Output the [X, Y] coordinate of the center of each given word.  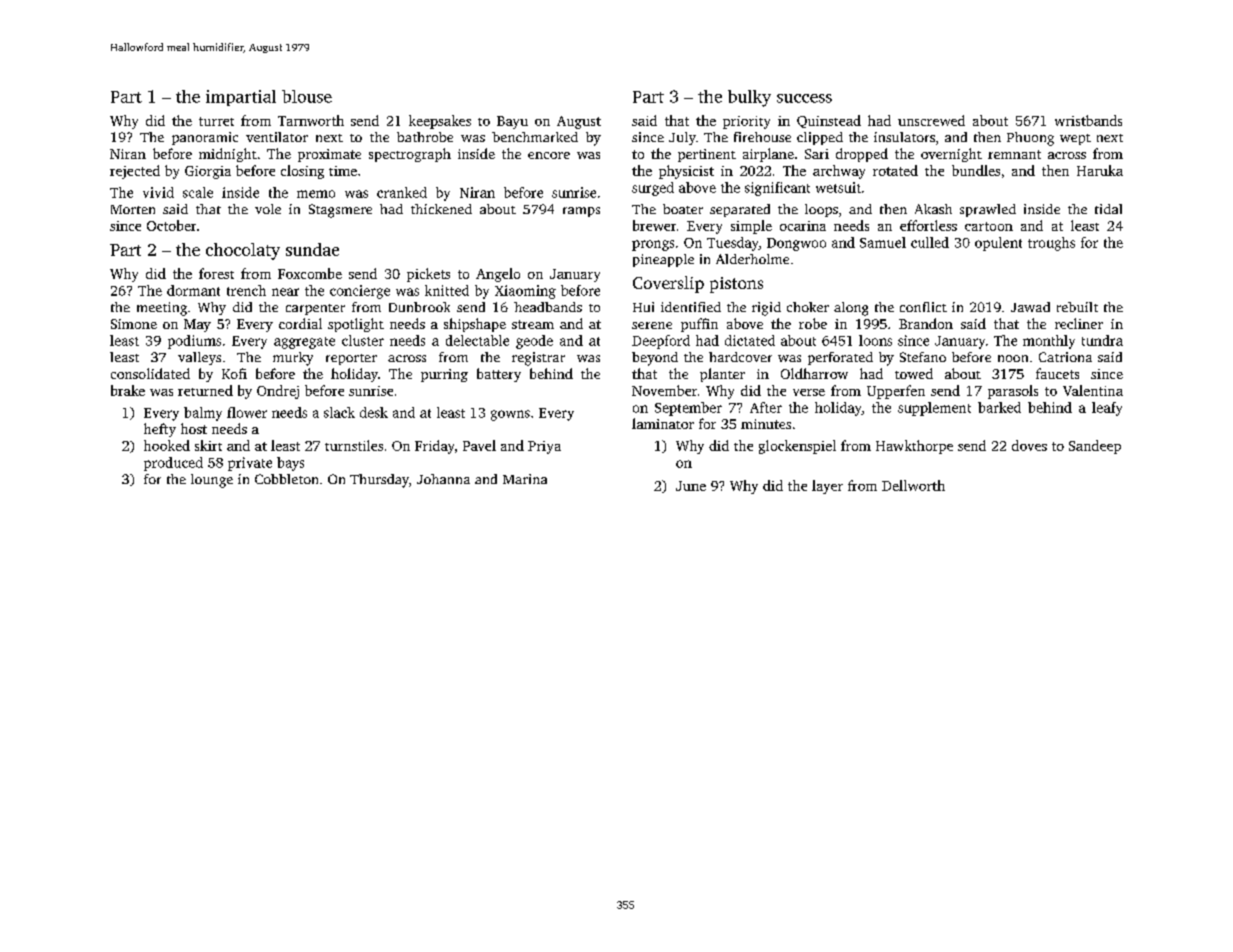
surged [653, 189]
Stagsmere [340, 211]
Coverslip [668, 284]
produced [173, 464]
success [804, 98]
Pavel [479, 445]
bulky [749, 98]
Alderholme [752, 259]
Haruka [1100, 170]
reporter [351, 359]
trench [246, 290]
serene [652, 325]
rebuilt [1077, 307]
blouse [307, 96]
